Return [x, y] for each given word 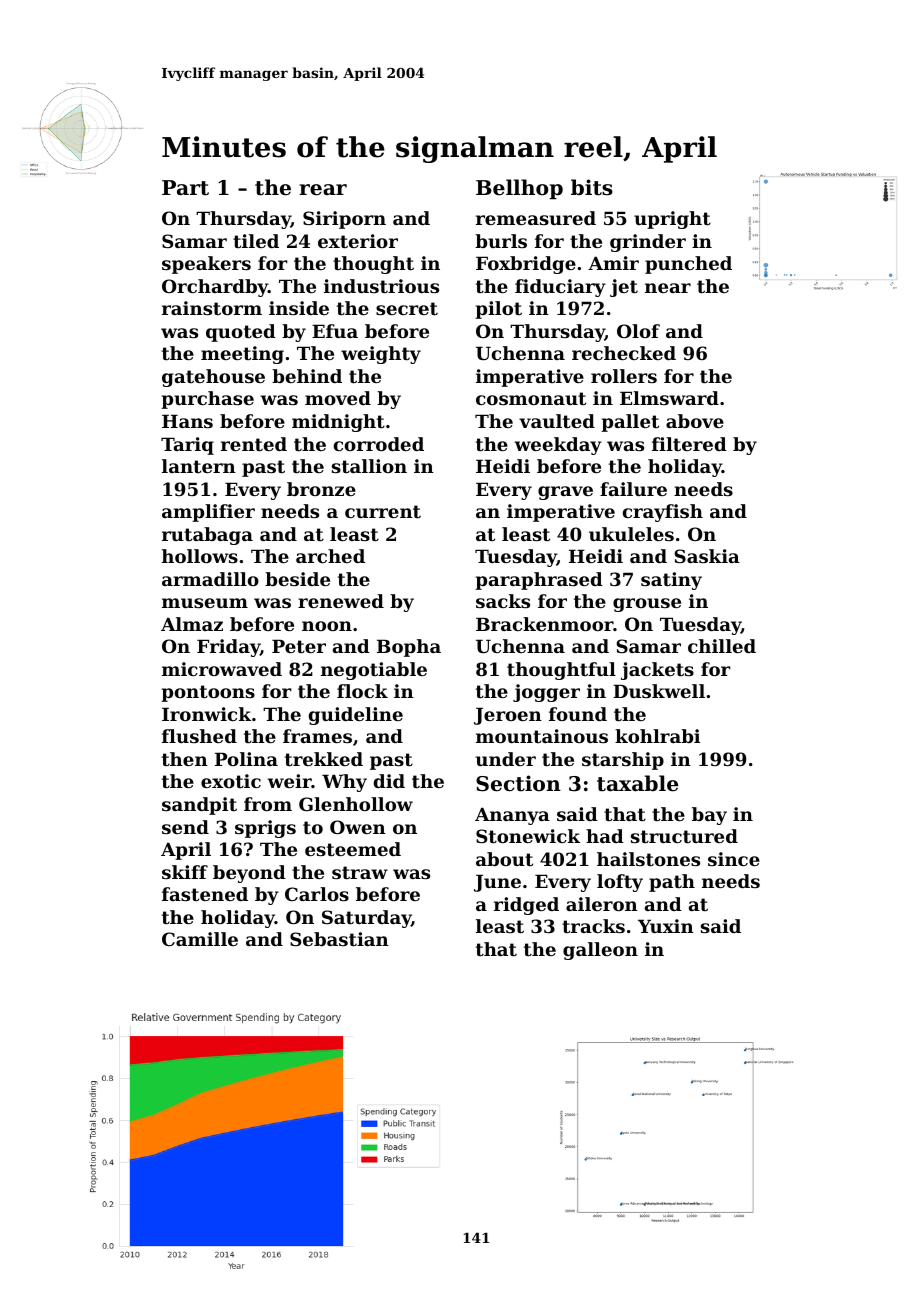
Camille [200, 939]
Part [185, 188]
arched [330, 556]
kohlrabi [657, 736]
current [383, 511]
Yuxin [666, 926]
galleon [600, 951]
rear [323, 190]
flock [362, 691]
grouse [647, 605]
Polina [246, 759]
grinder [648, 243]
